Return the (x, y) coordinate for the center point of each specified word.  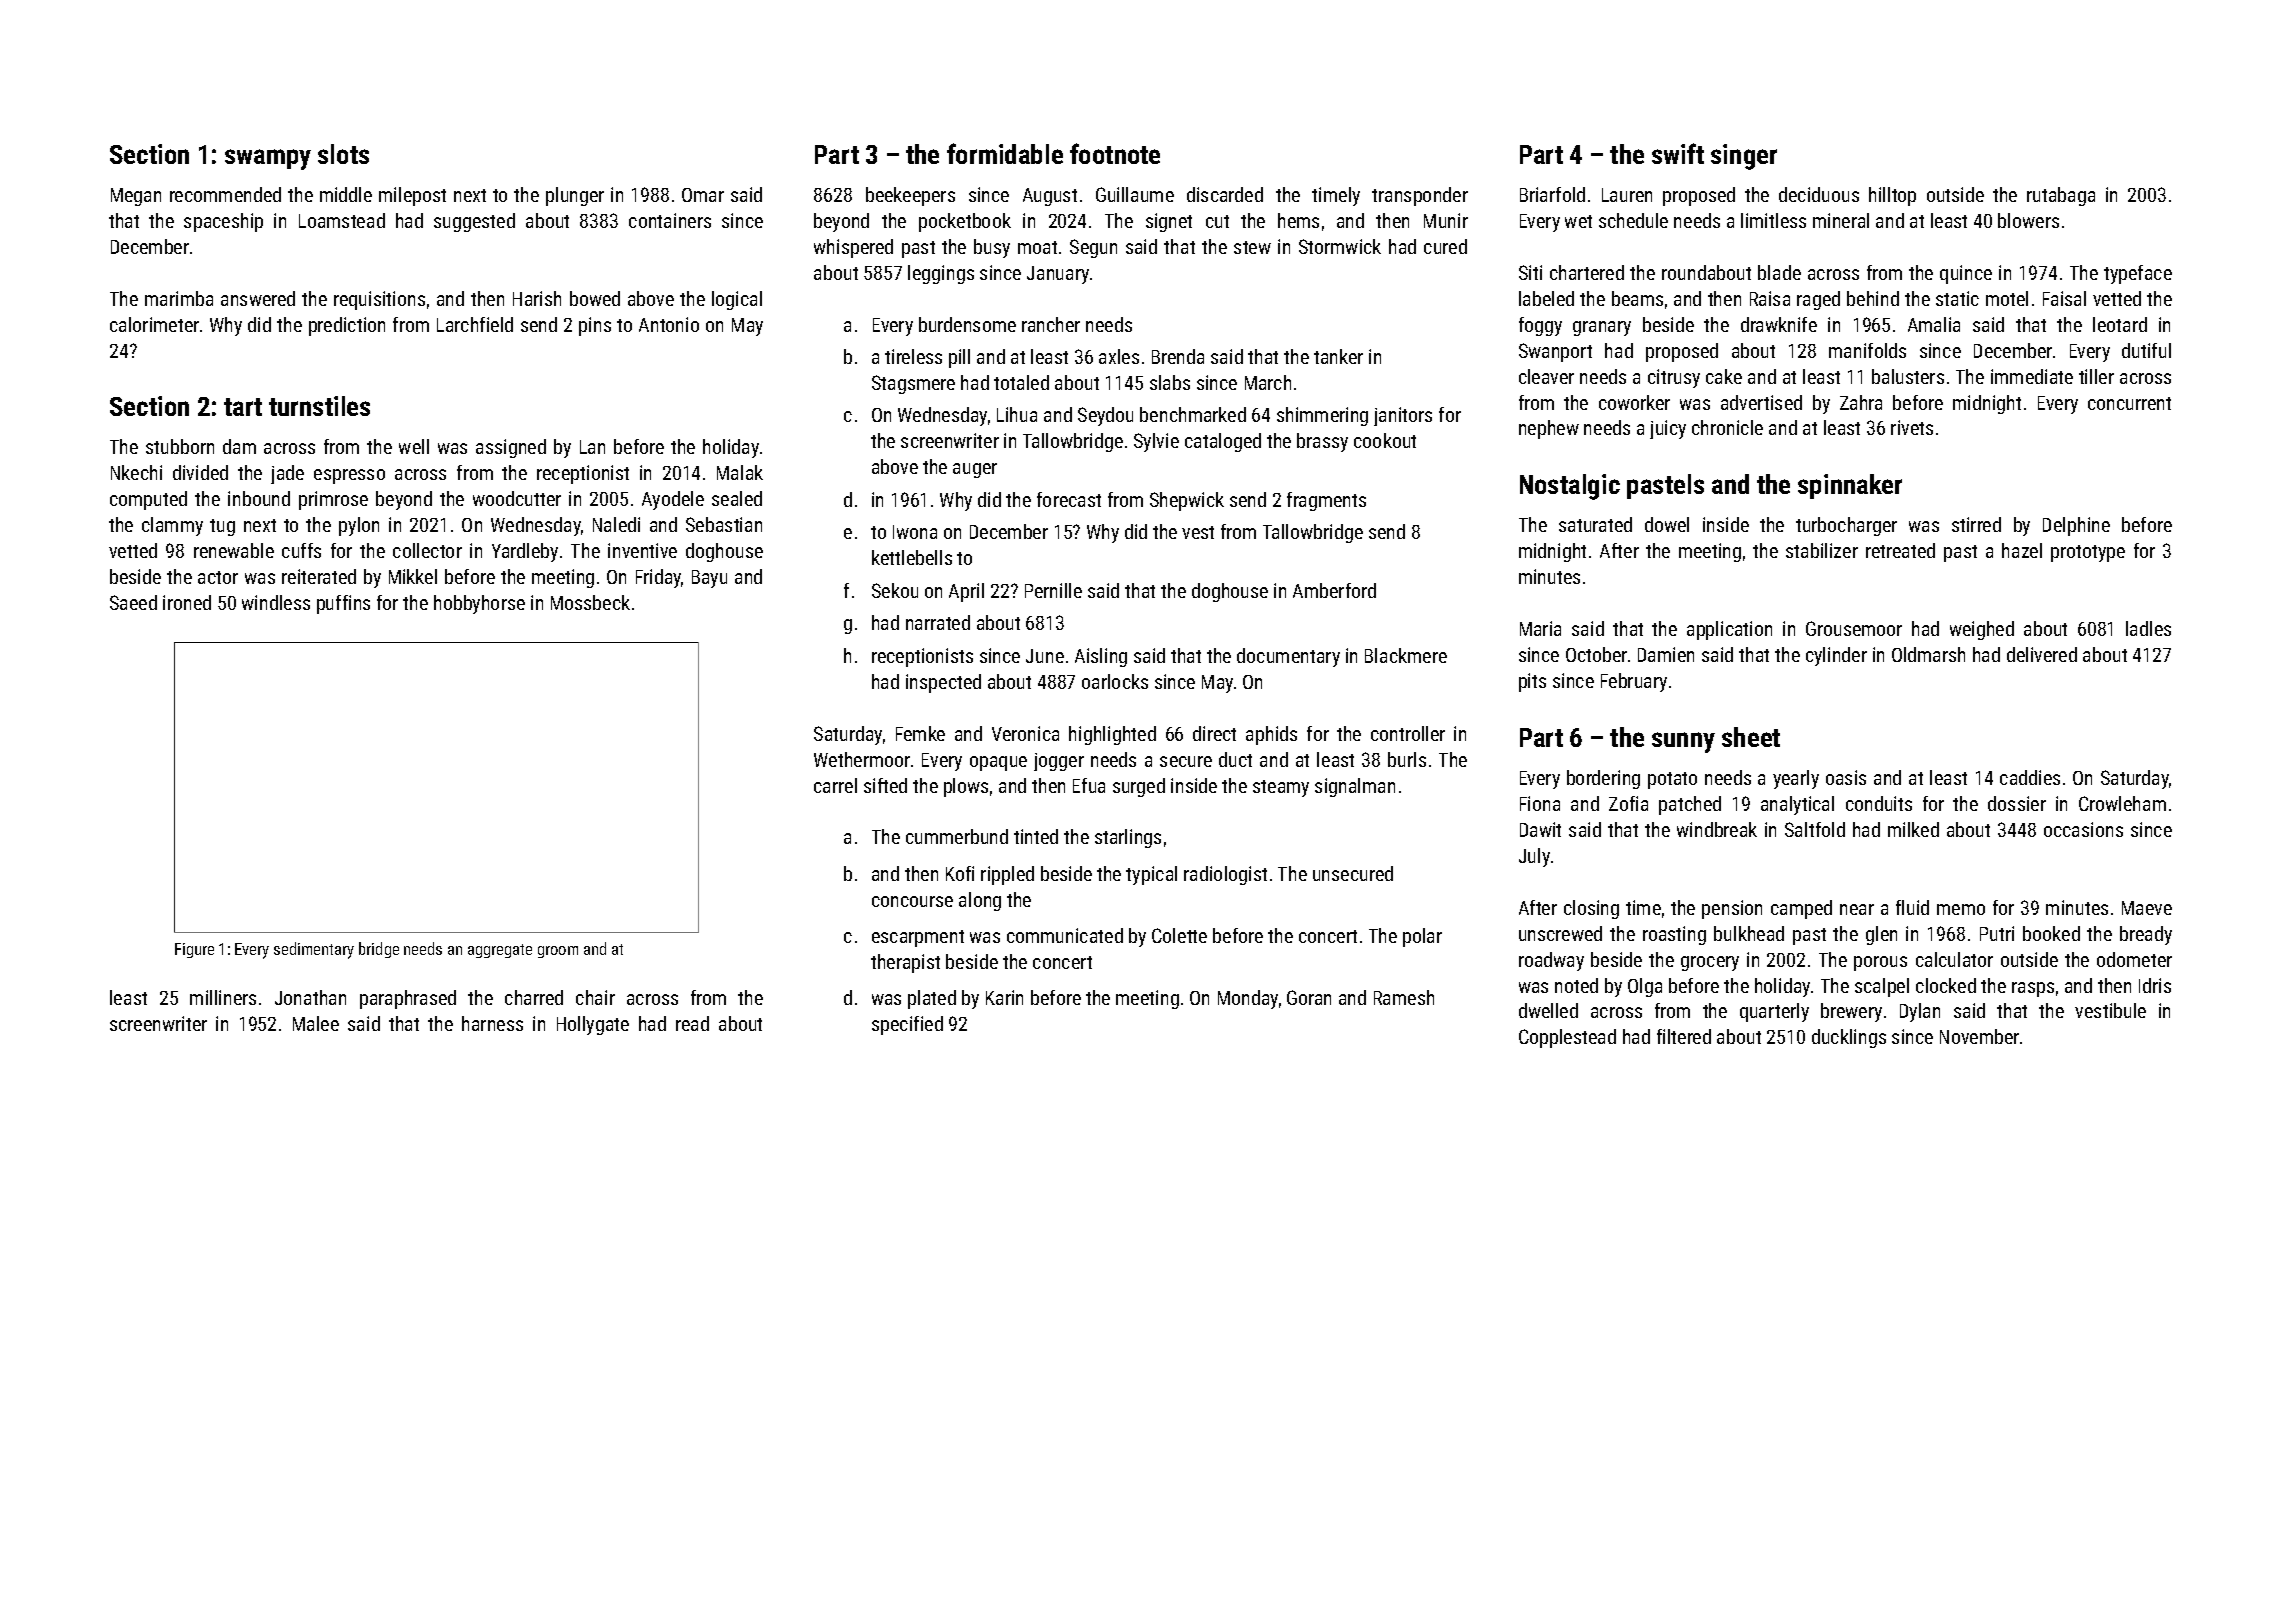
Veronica (1025, 733)
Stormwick (1340, 246)
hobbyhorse (479, 604)
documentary (1288, 657)
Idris (2155, 985)
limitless (1773, 220)
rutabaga (2061, 196)
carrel (835, 785)
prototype (2088, 553)
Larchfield (475, 324)
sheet (1751, 737)
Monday (1248, 999)
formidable (1005, 153)
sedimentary (314, 950)
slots (343, 154)
